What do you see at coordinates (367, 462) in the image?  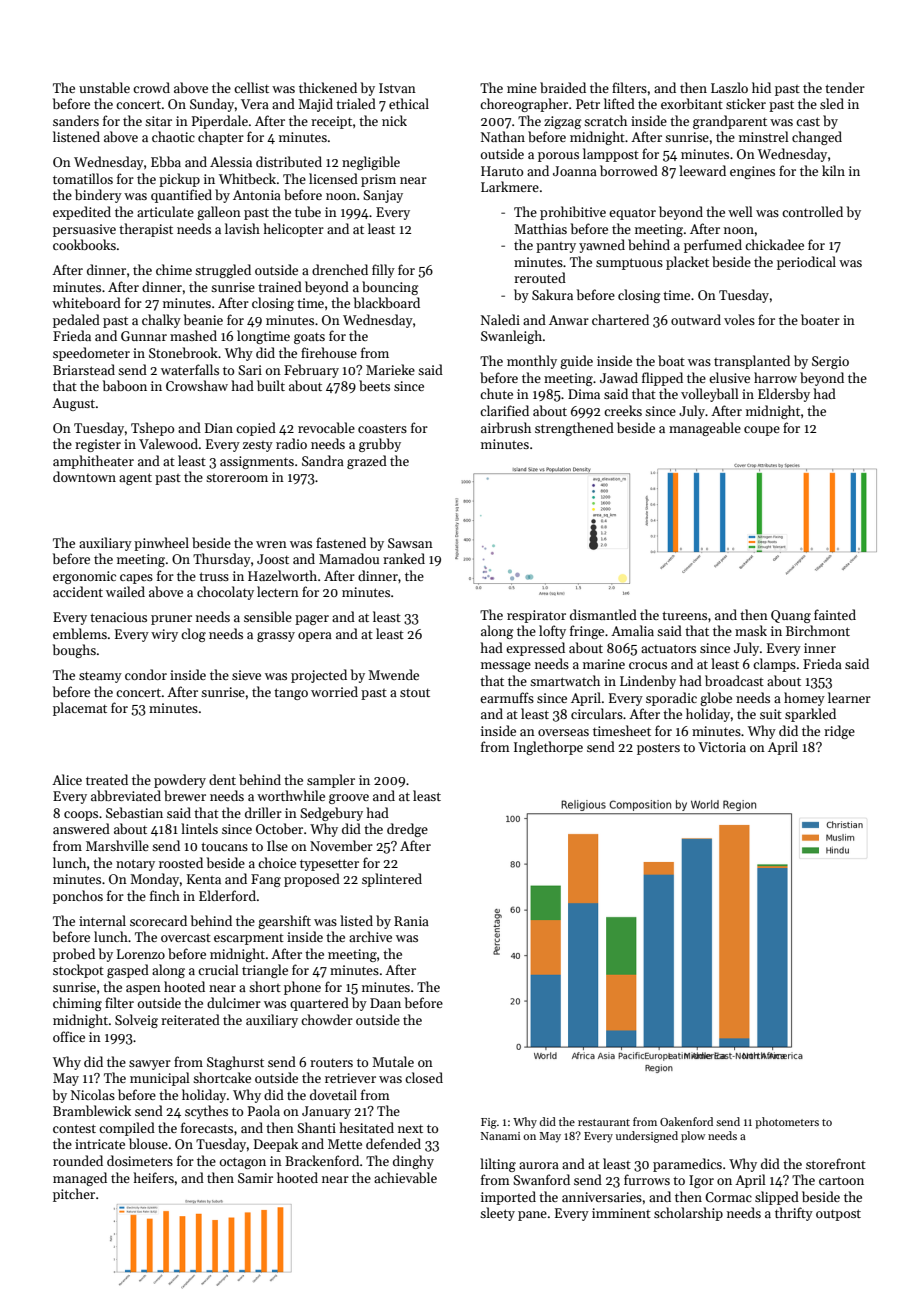 I see `grazed` at bounding box center [367, 462].
